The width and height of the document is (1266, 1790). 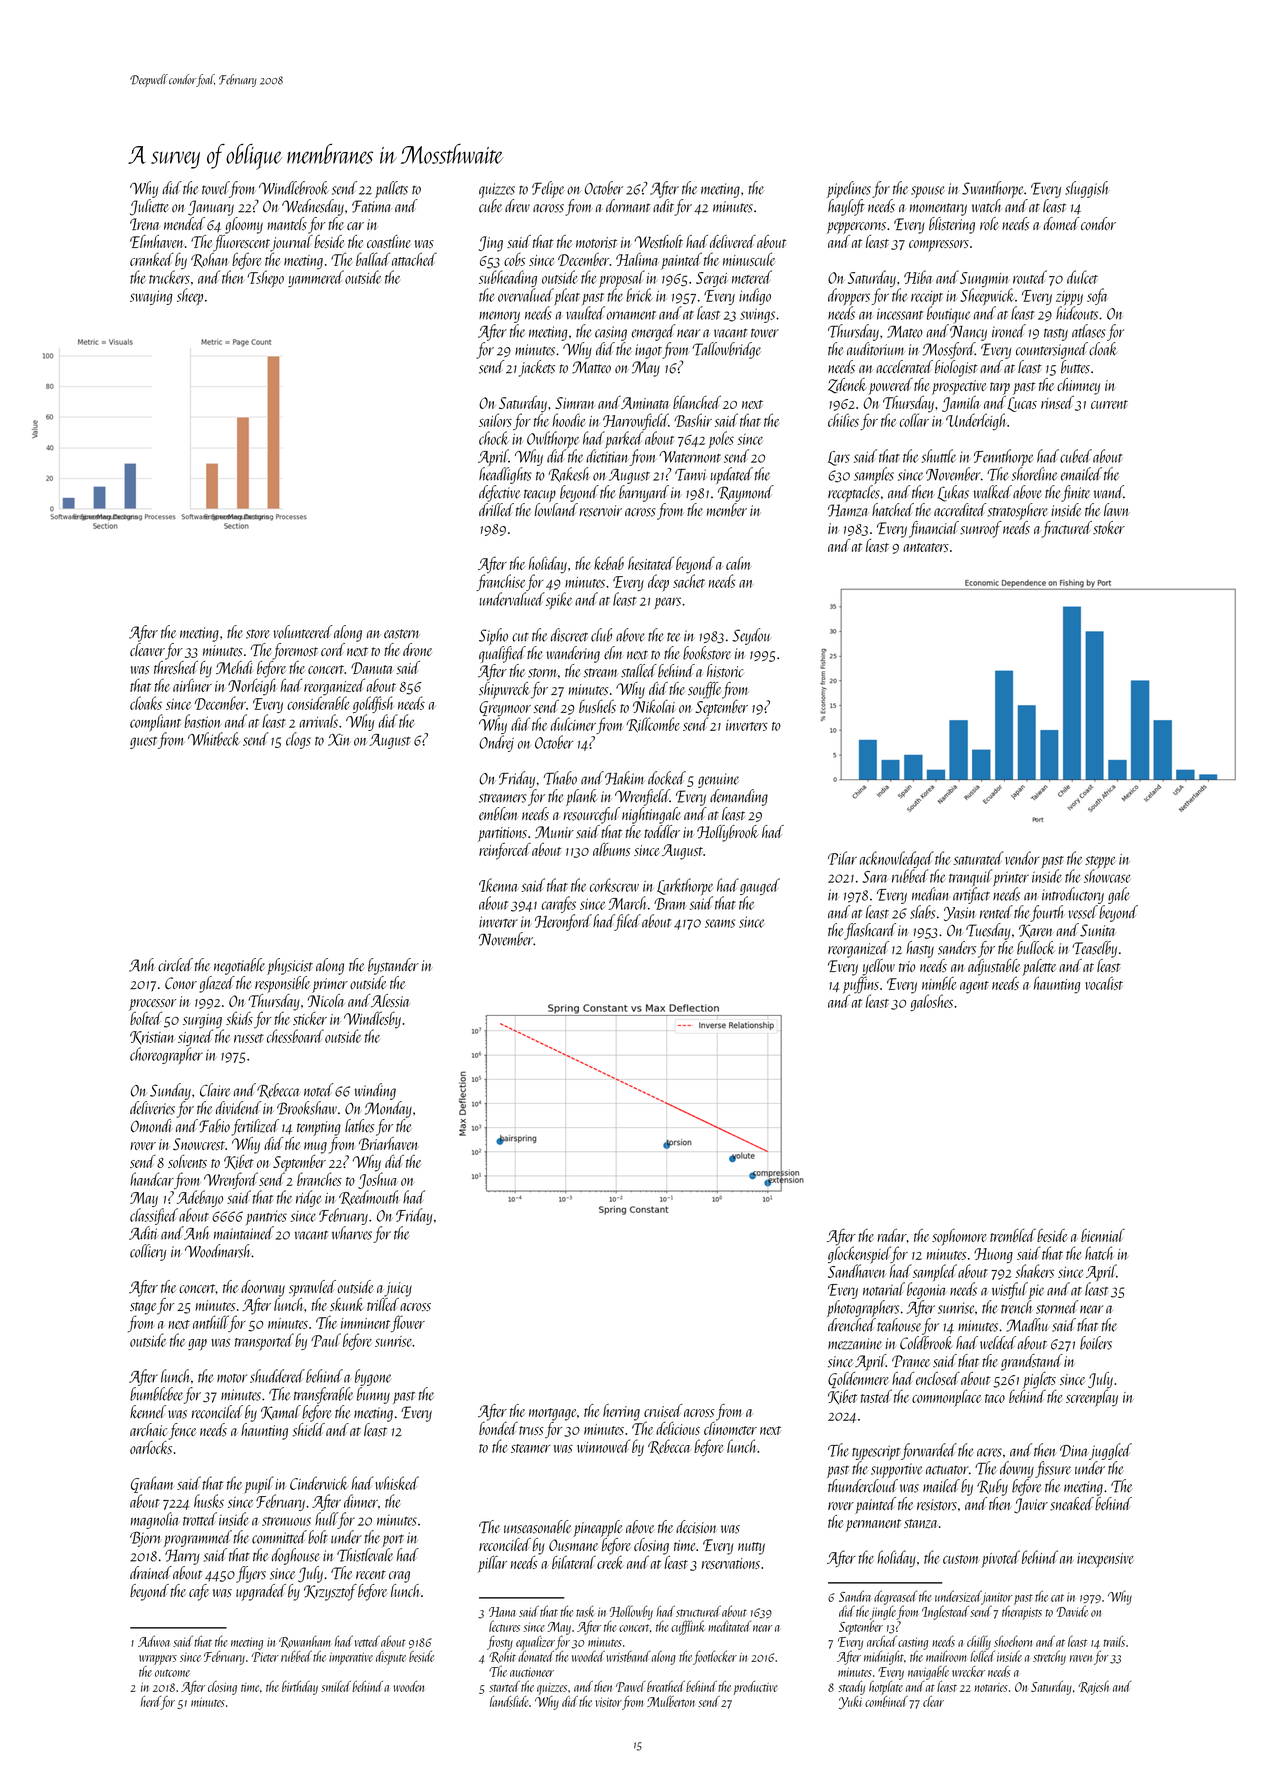 I want to click on towel, so click(x=215, y=188).
